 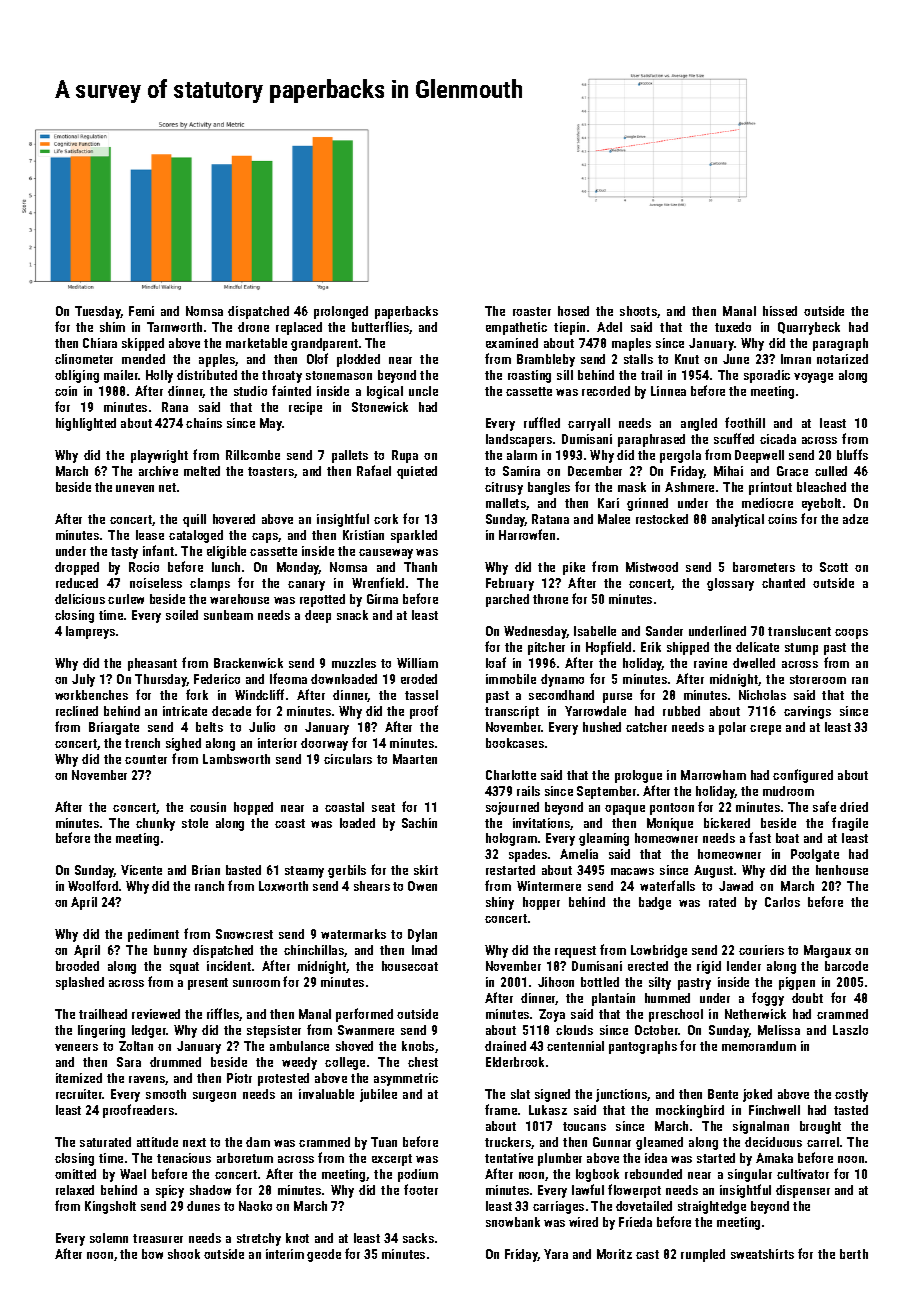 I want to click on geode, so click(x=324, y=1255).
